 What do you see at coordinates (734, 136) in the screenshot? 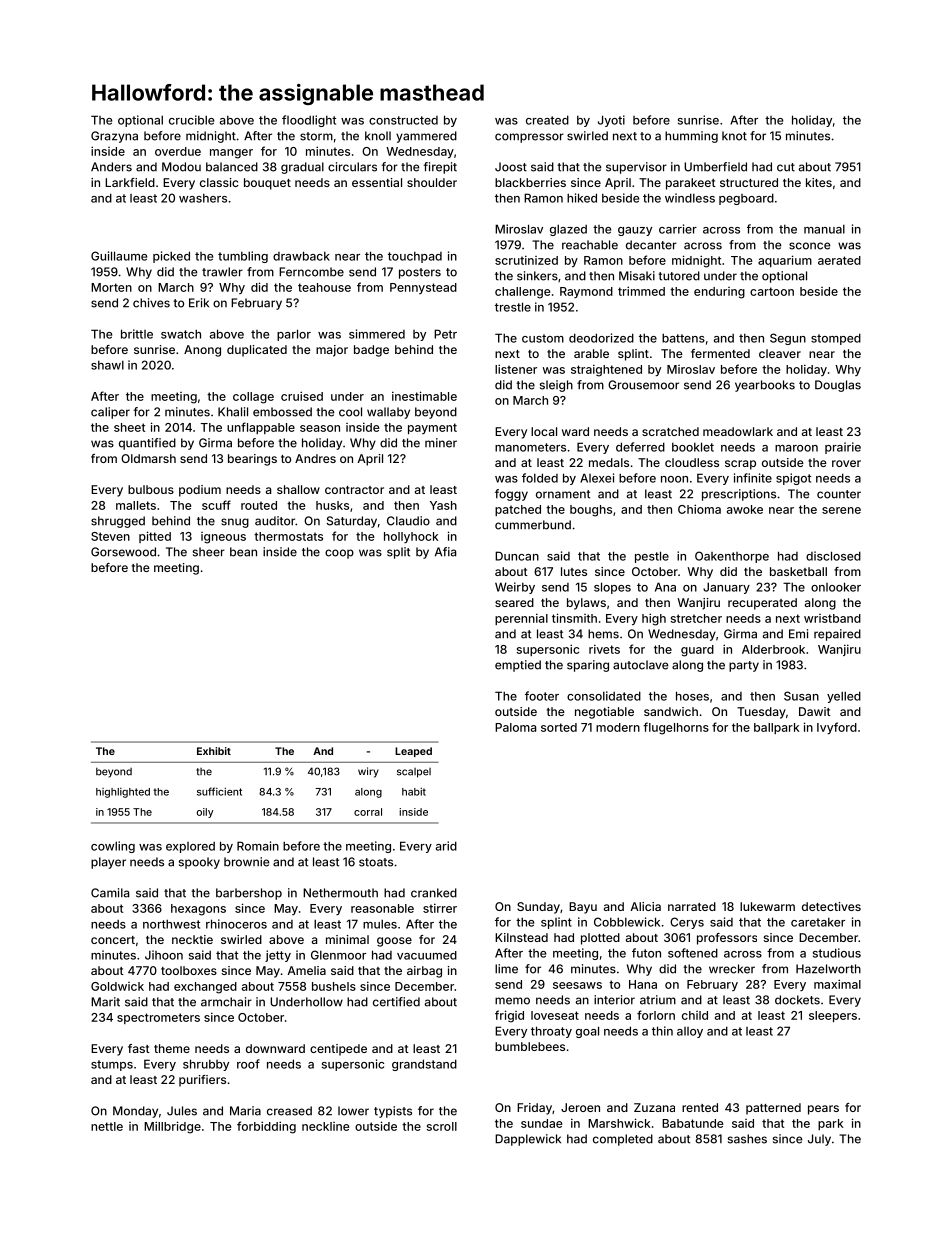
I see `knot` at bounding box center [734, 136].
